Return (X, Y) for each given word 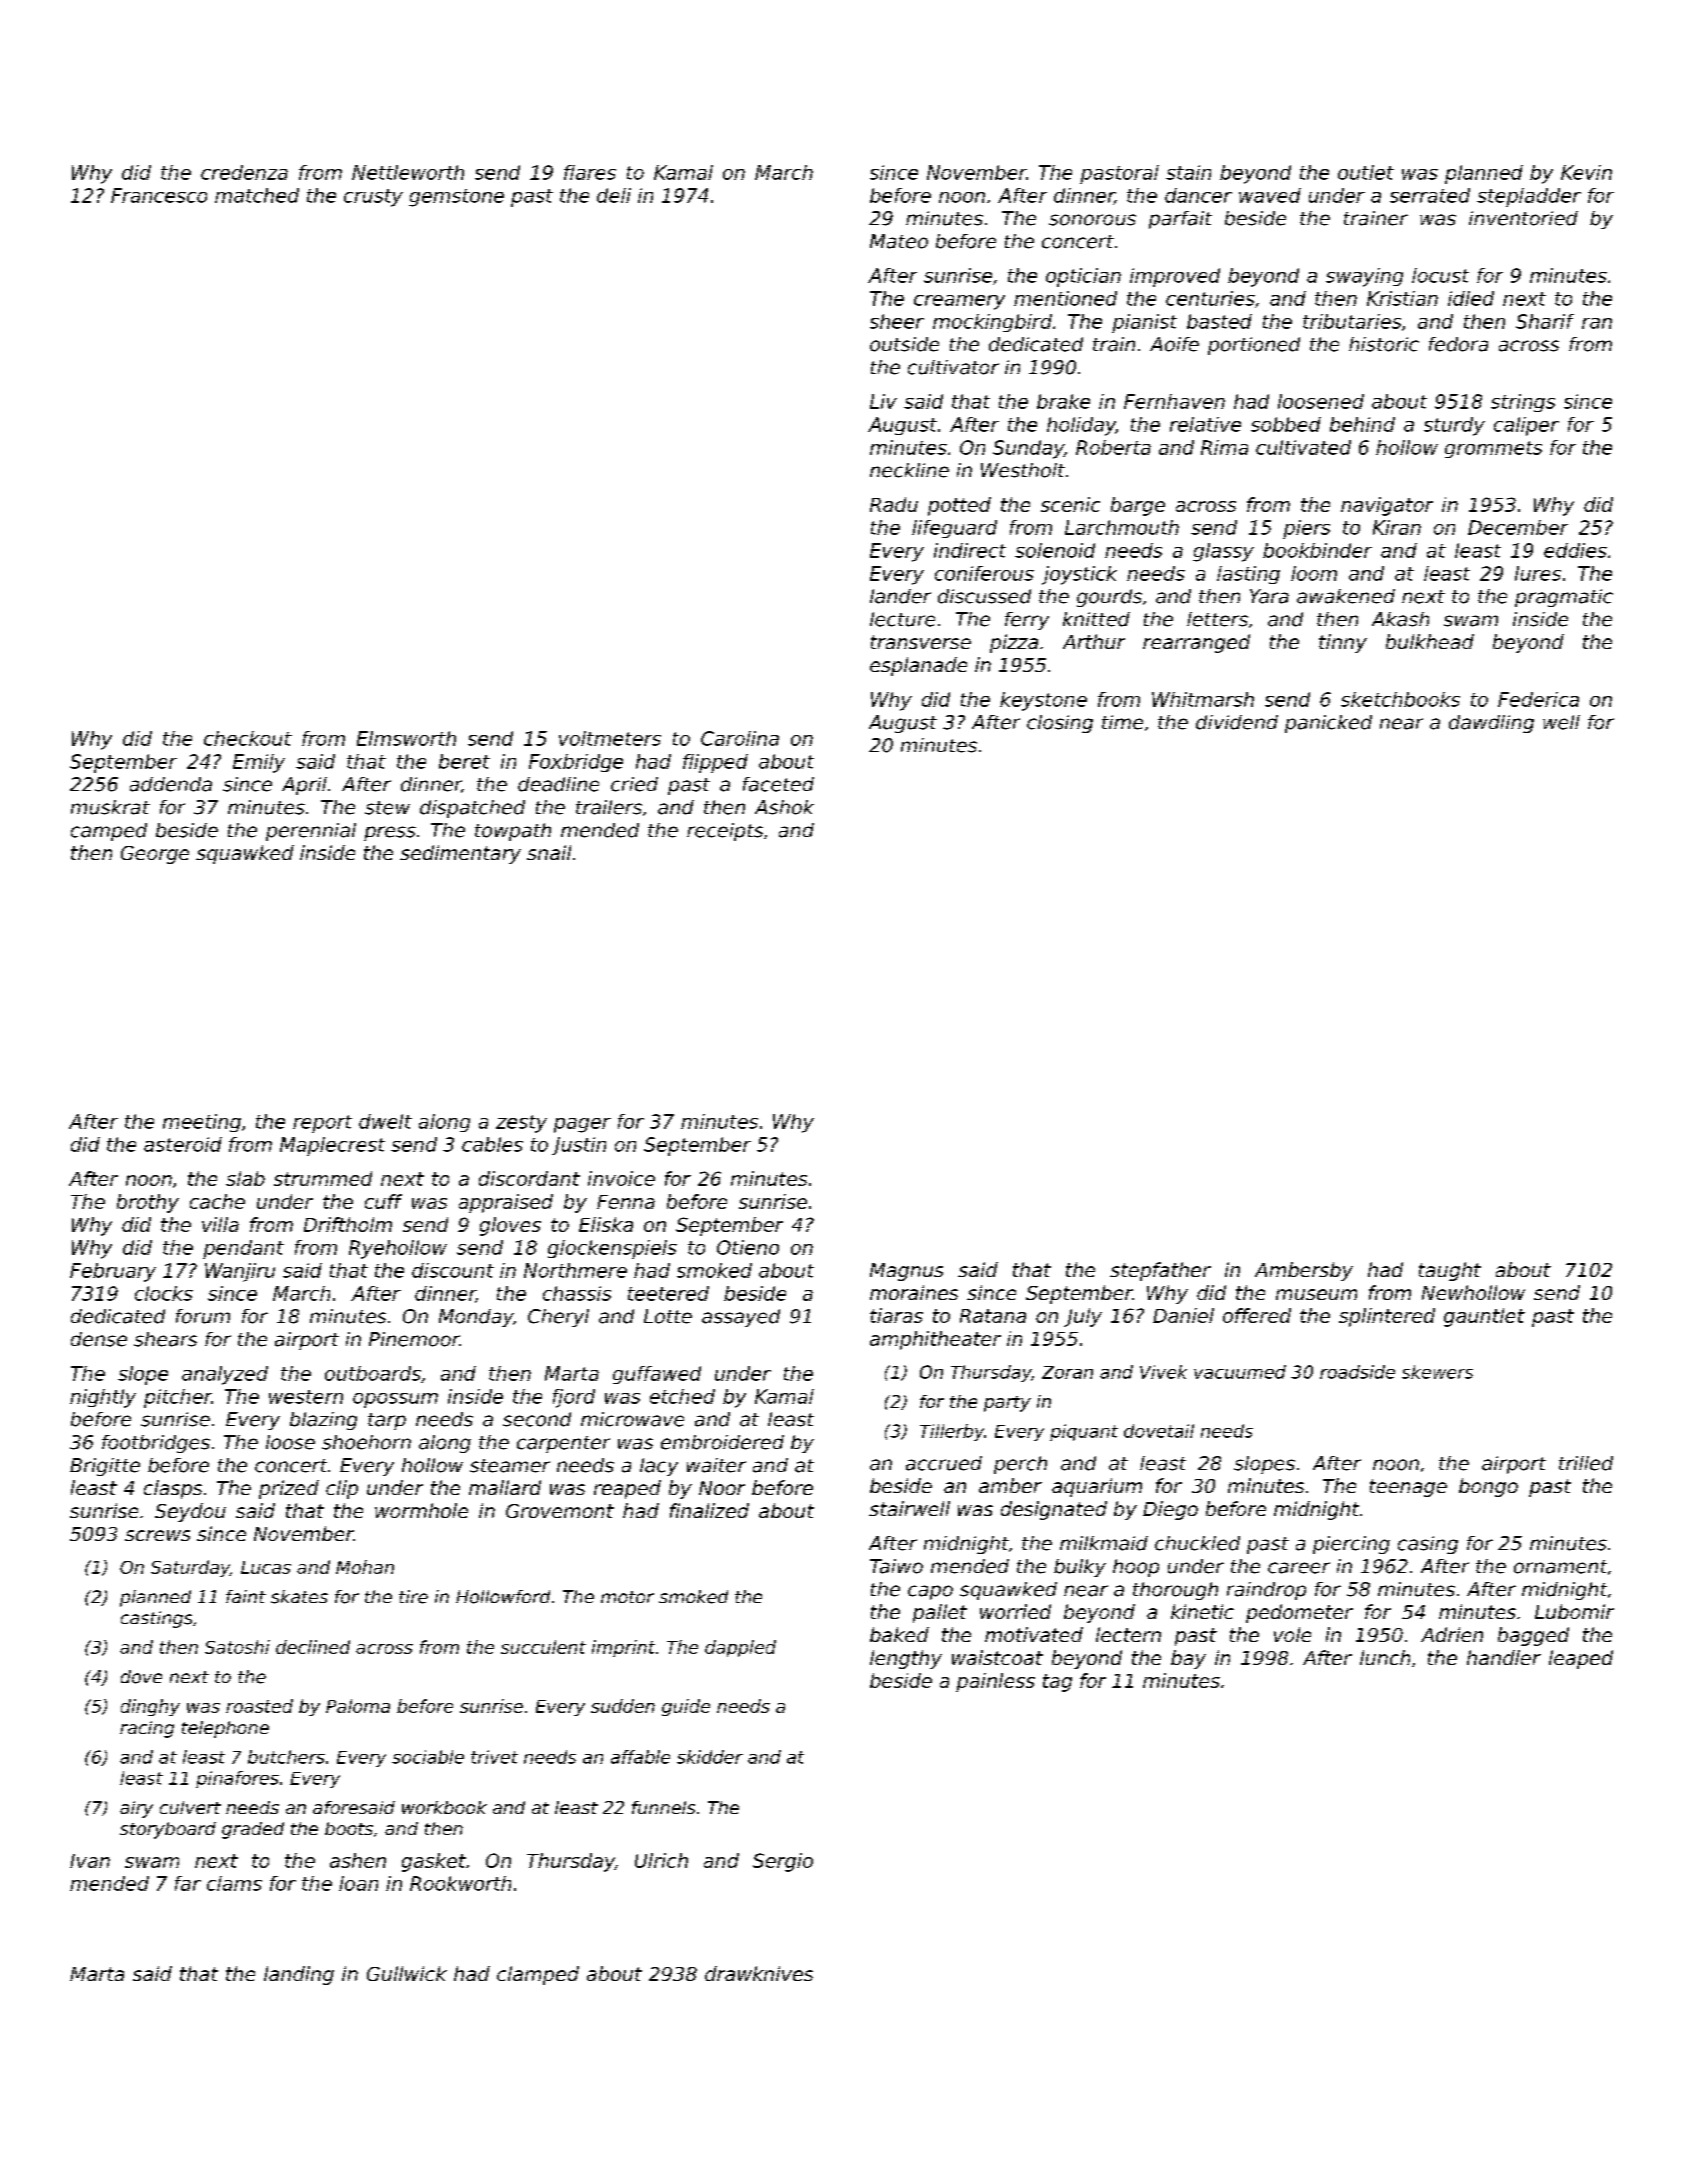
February (113, 1272)
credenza (244, 172)
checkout (248, 738)
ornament (1560, 1567)
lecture (902, 619)
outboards (373, 1373)
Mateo (899, 241)
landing (299, 1975)
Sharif (1545, 321)
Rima (1224, 447)
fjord (574, 1398)
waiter (716, 1465)
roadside (1357, 1372)
